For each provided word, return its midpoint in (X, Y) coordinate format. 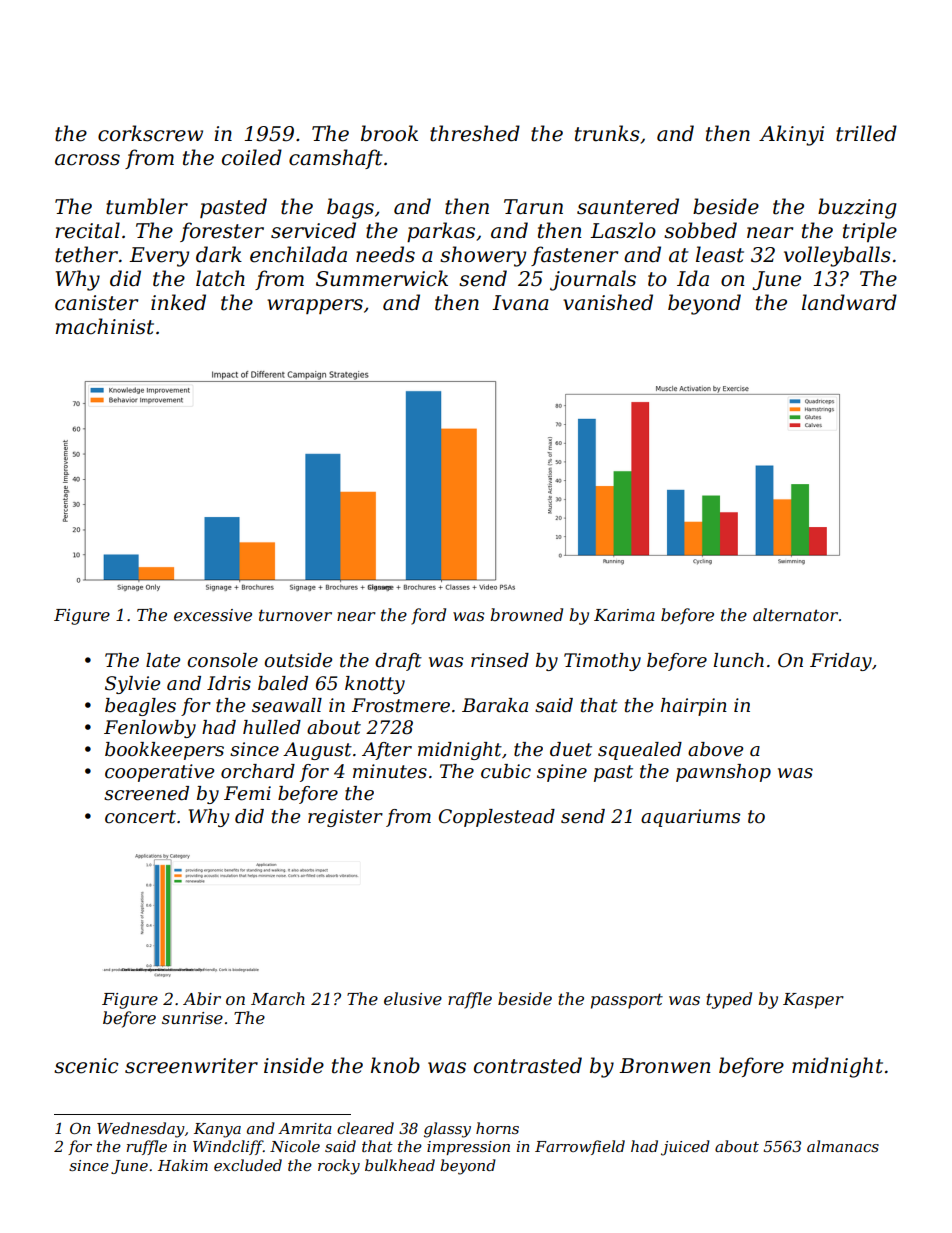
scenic (86, 1066)
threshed (475, 133)
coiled (252, 157)
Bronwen (665, 1066)
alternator (795, 614)
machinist (105, 326)
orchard (258, 771)
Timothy (602, 662)
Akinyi (791, 135)
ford (428, 616)
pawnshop (723, 773)
